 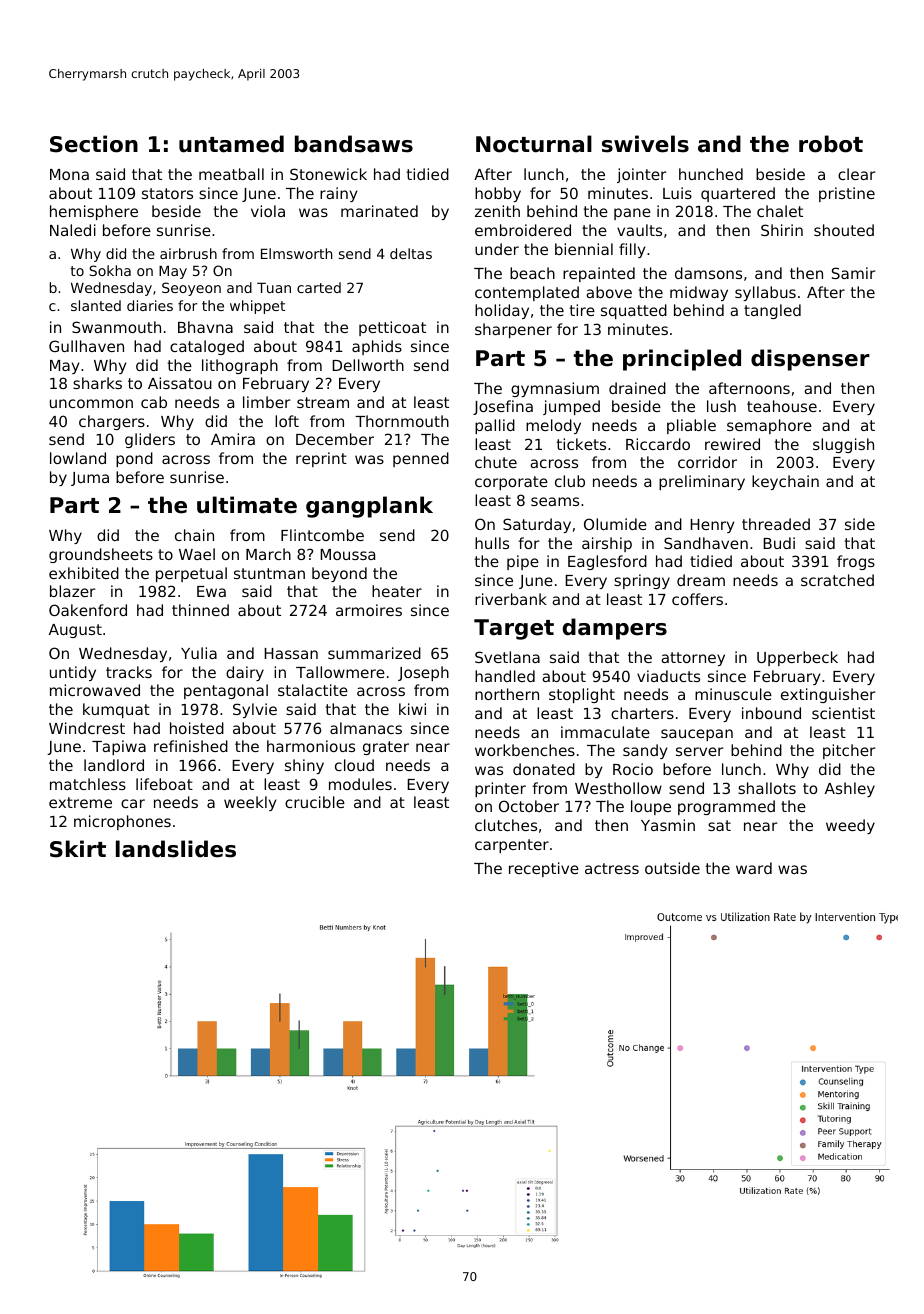 I want to click on clutches, so click(x=506, y=825).
